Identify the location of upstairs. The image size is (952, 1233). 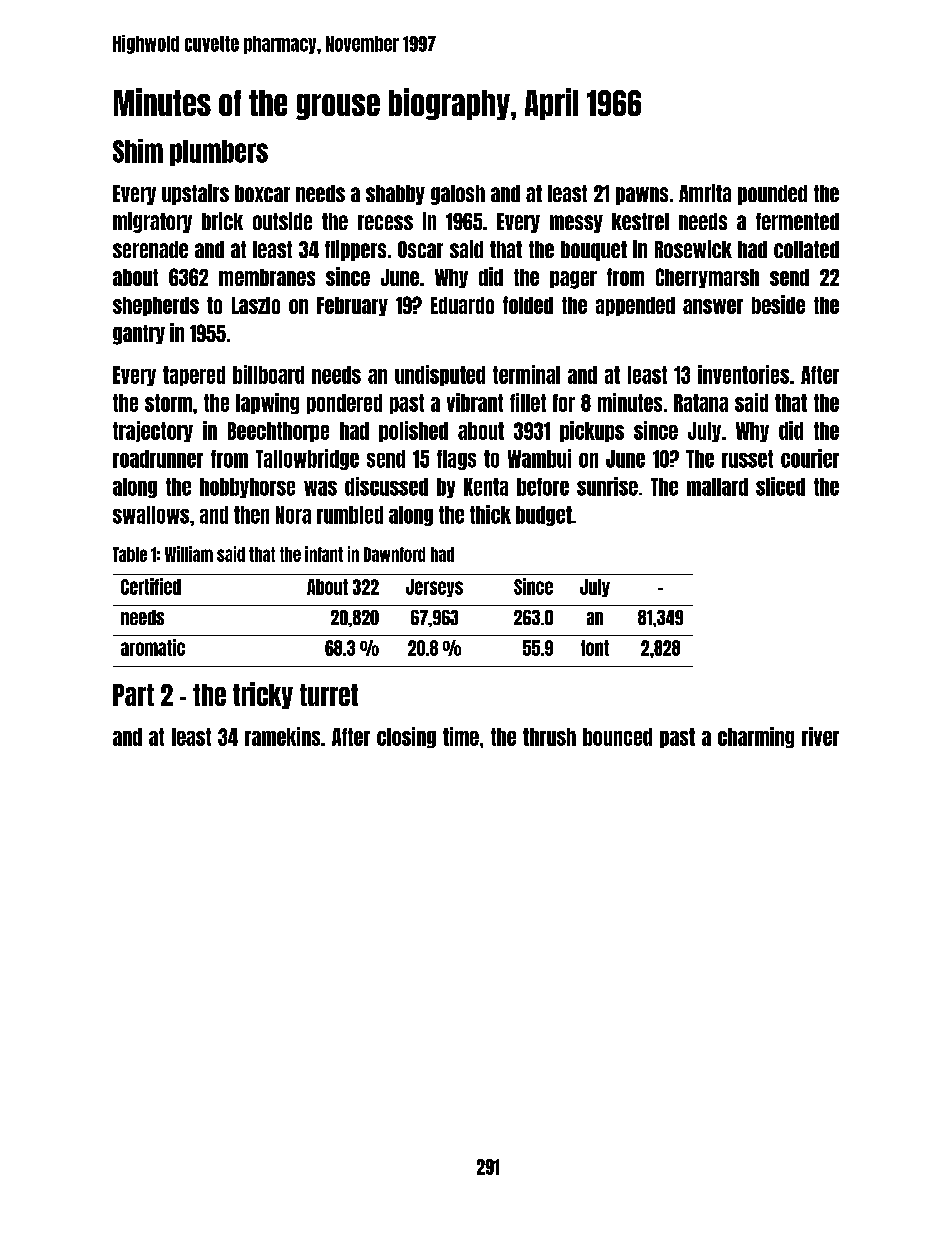
(195, 194).
